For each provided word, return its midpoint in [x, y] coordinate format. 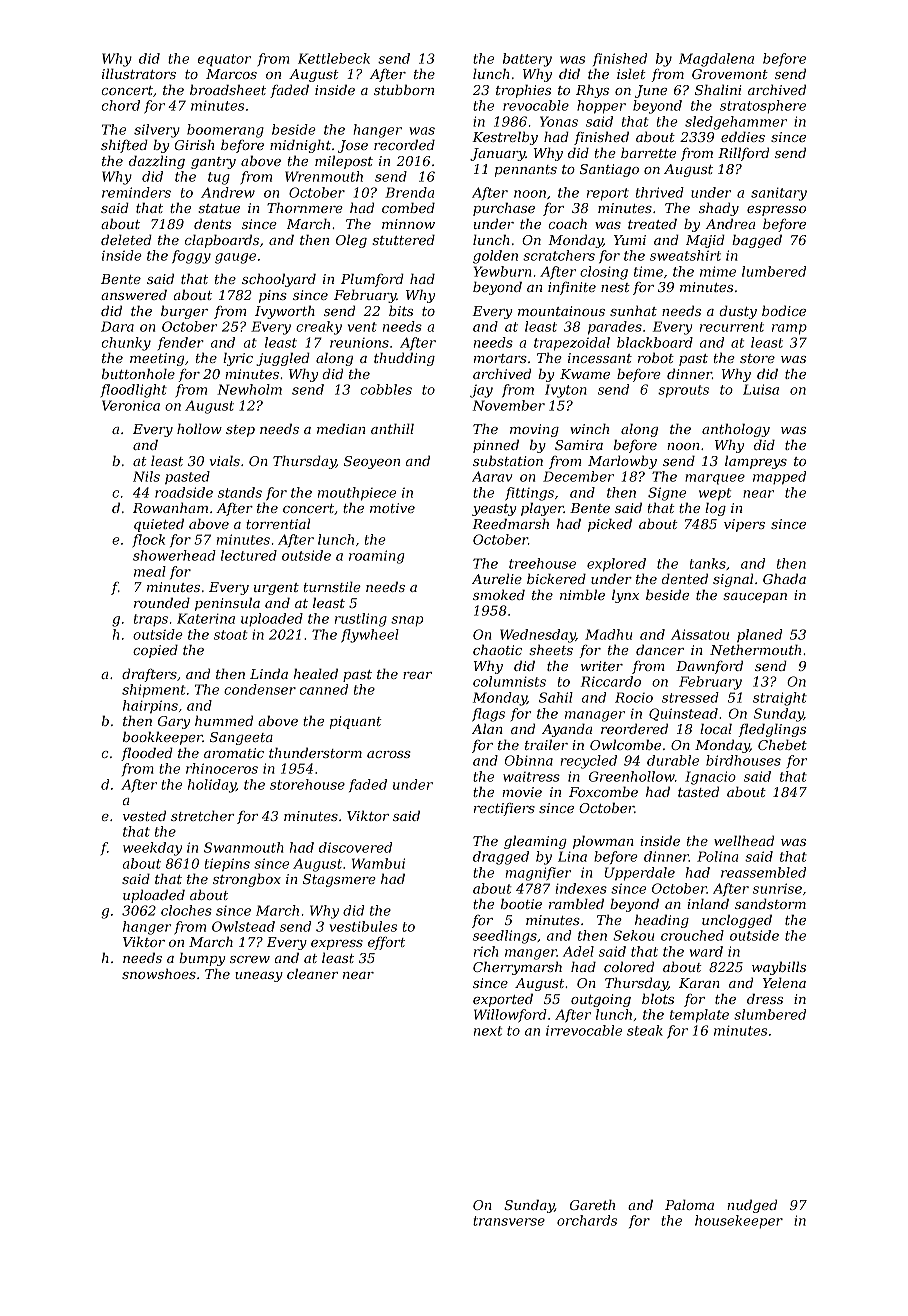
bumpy [202, 959]
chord [120, 105]
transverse [509, 1221]
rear [417, 675]
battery [527, 60]
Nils [146, 476]
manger [531, 954]
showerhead [174, 555]
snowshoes [159, 973]
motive [392, 508]
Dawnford [709, 667]
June [651, 91]
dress [765, 998]
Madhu [608, 634]
